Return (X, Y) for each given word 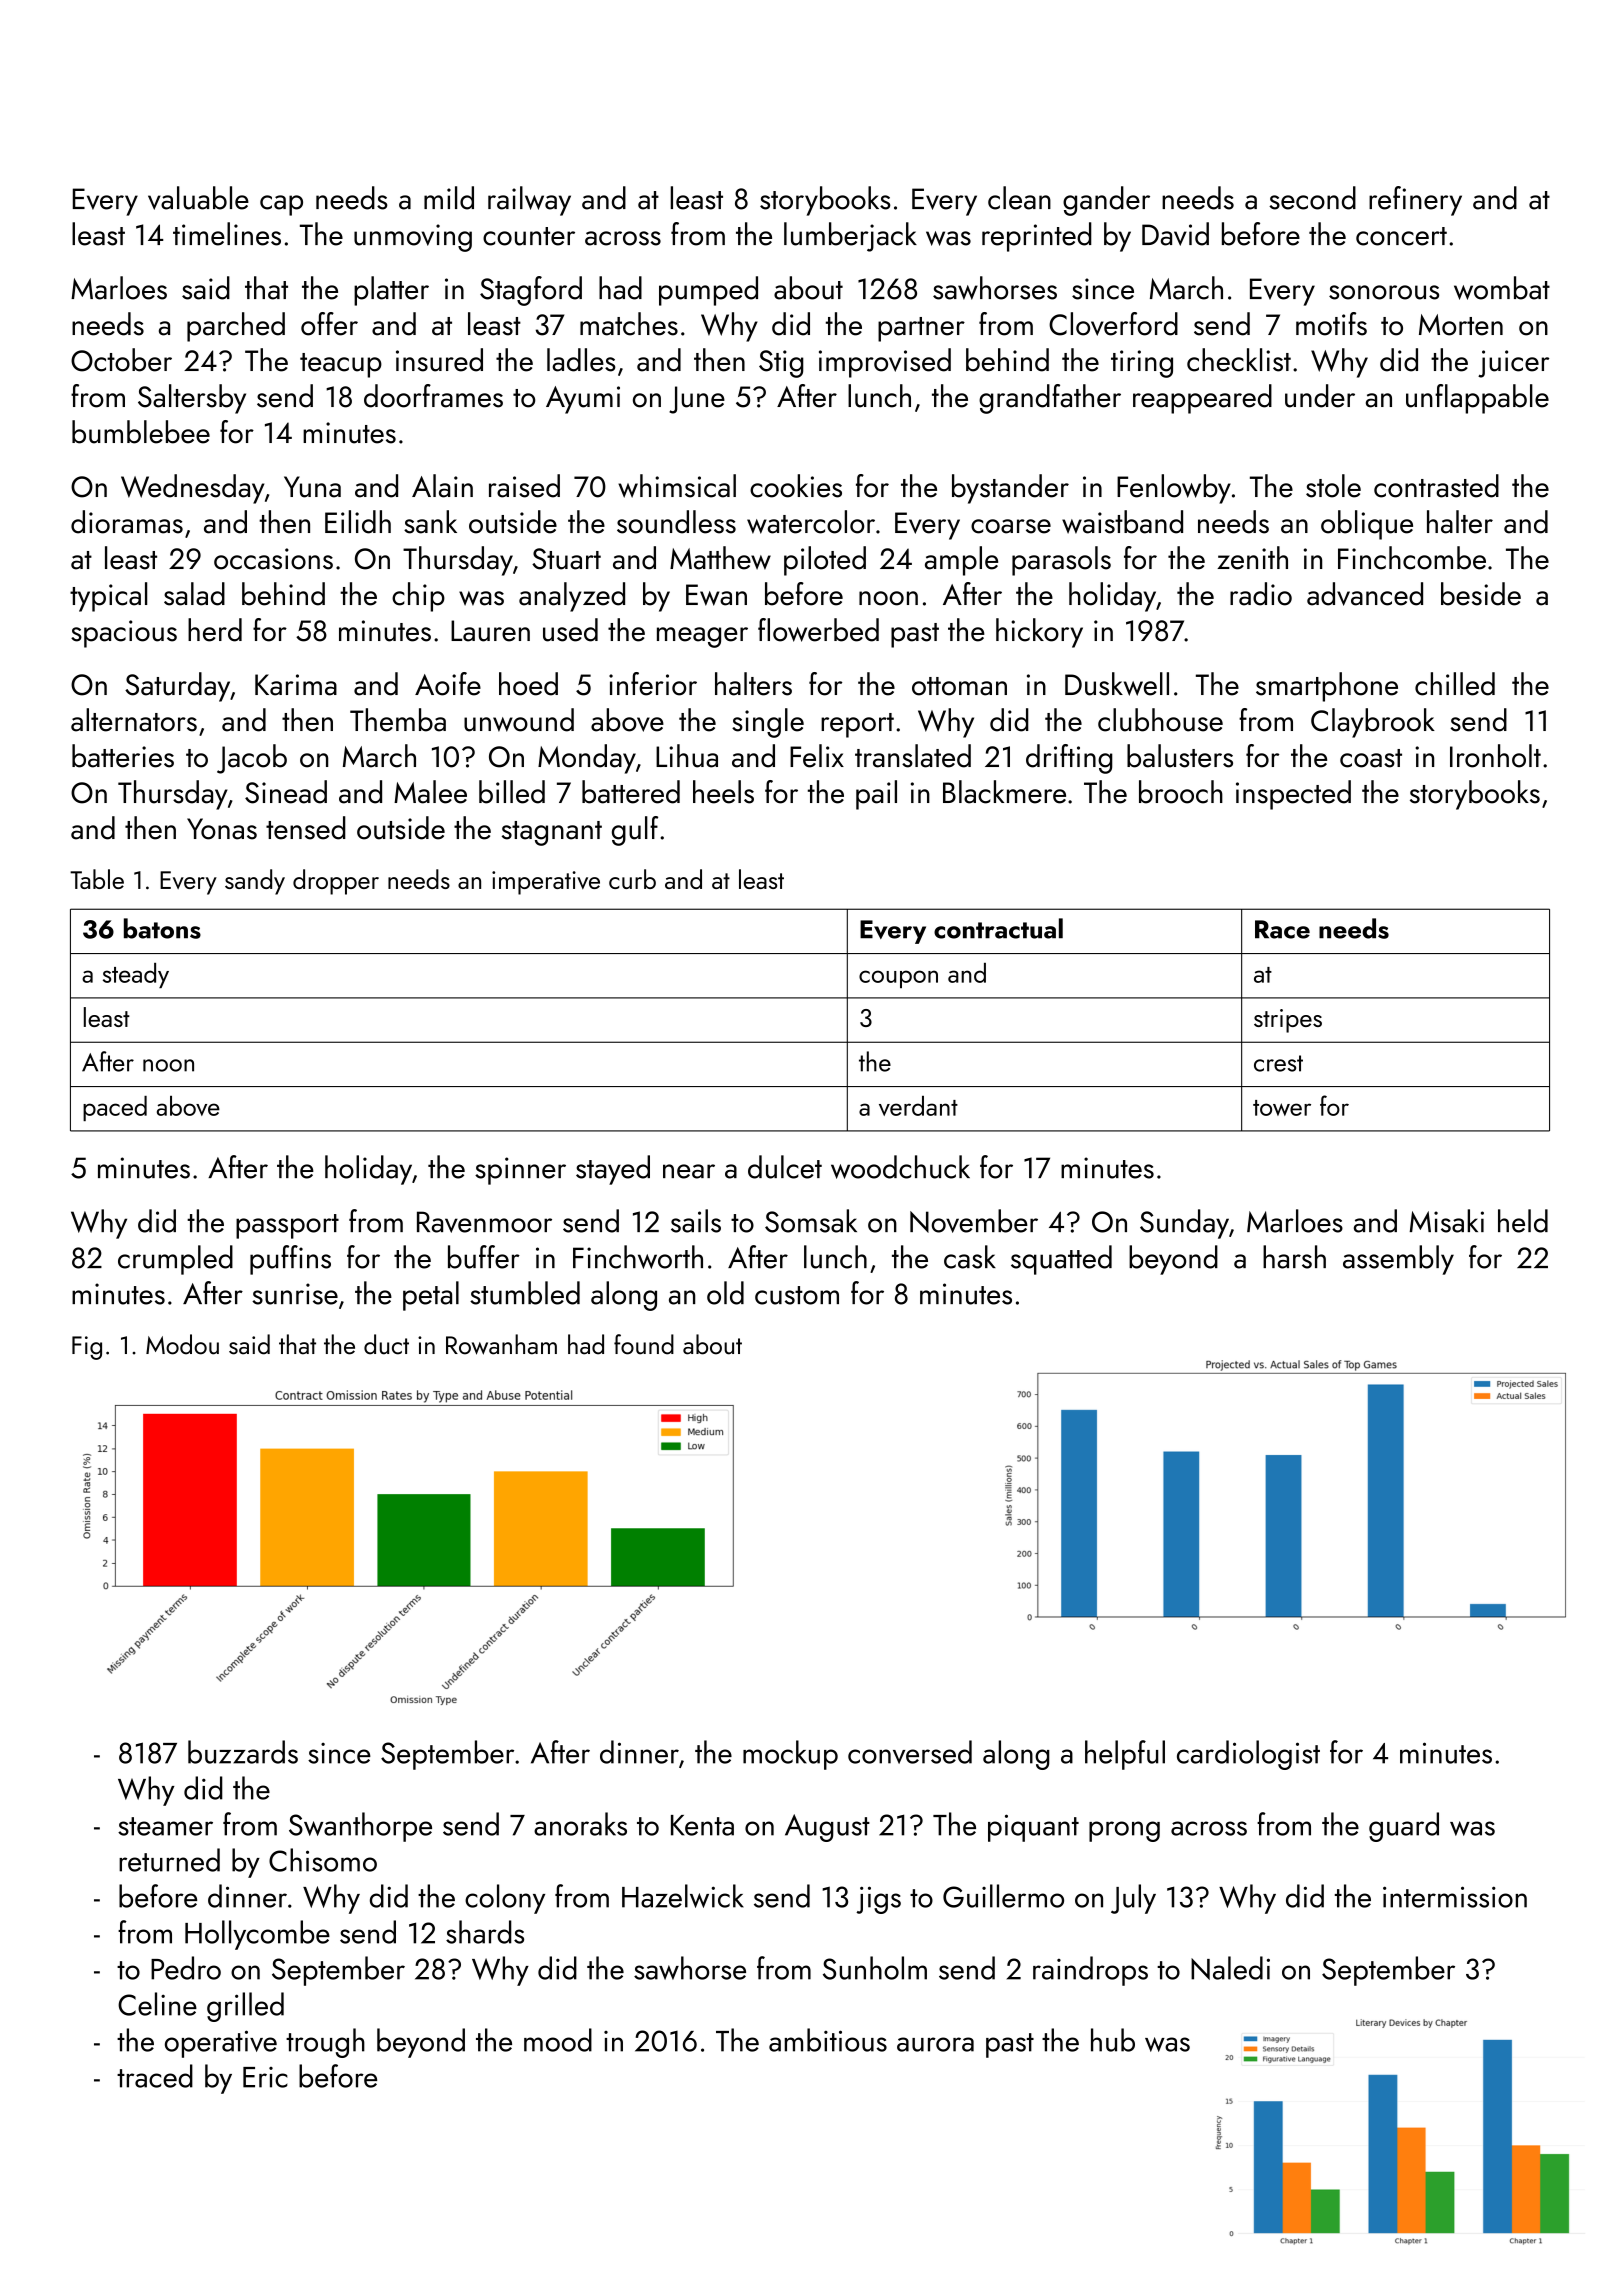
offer (329, 324)
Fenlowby (1174, 489)
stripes (1288, 1021)
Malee (430, 792)
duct (386, 1344)
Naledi (1230, 1968)
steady (136, 975)
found (644, 1344)
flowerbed (818, 630)
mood (558, 2040)
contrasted (1436, 486)
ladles (581, 360)
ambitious (828, 2040)
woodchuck (900, 1167)
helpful (1125, 1755)
